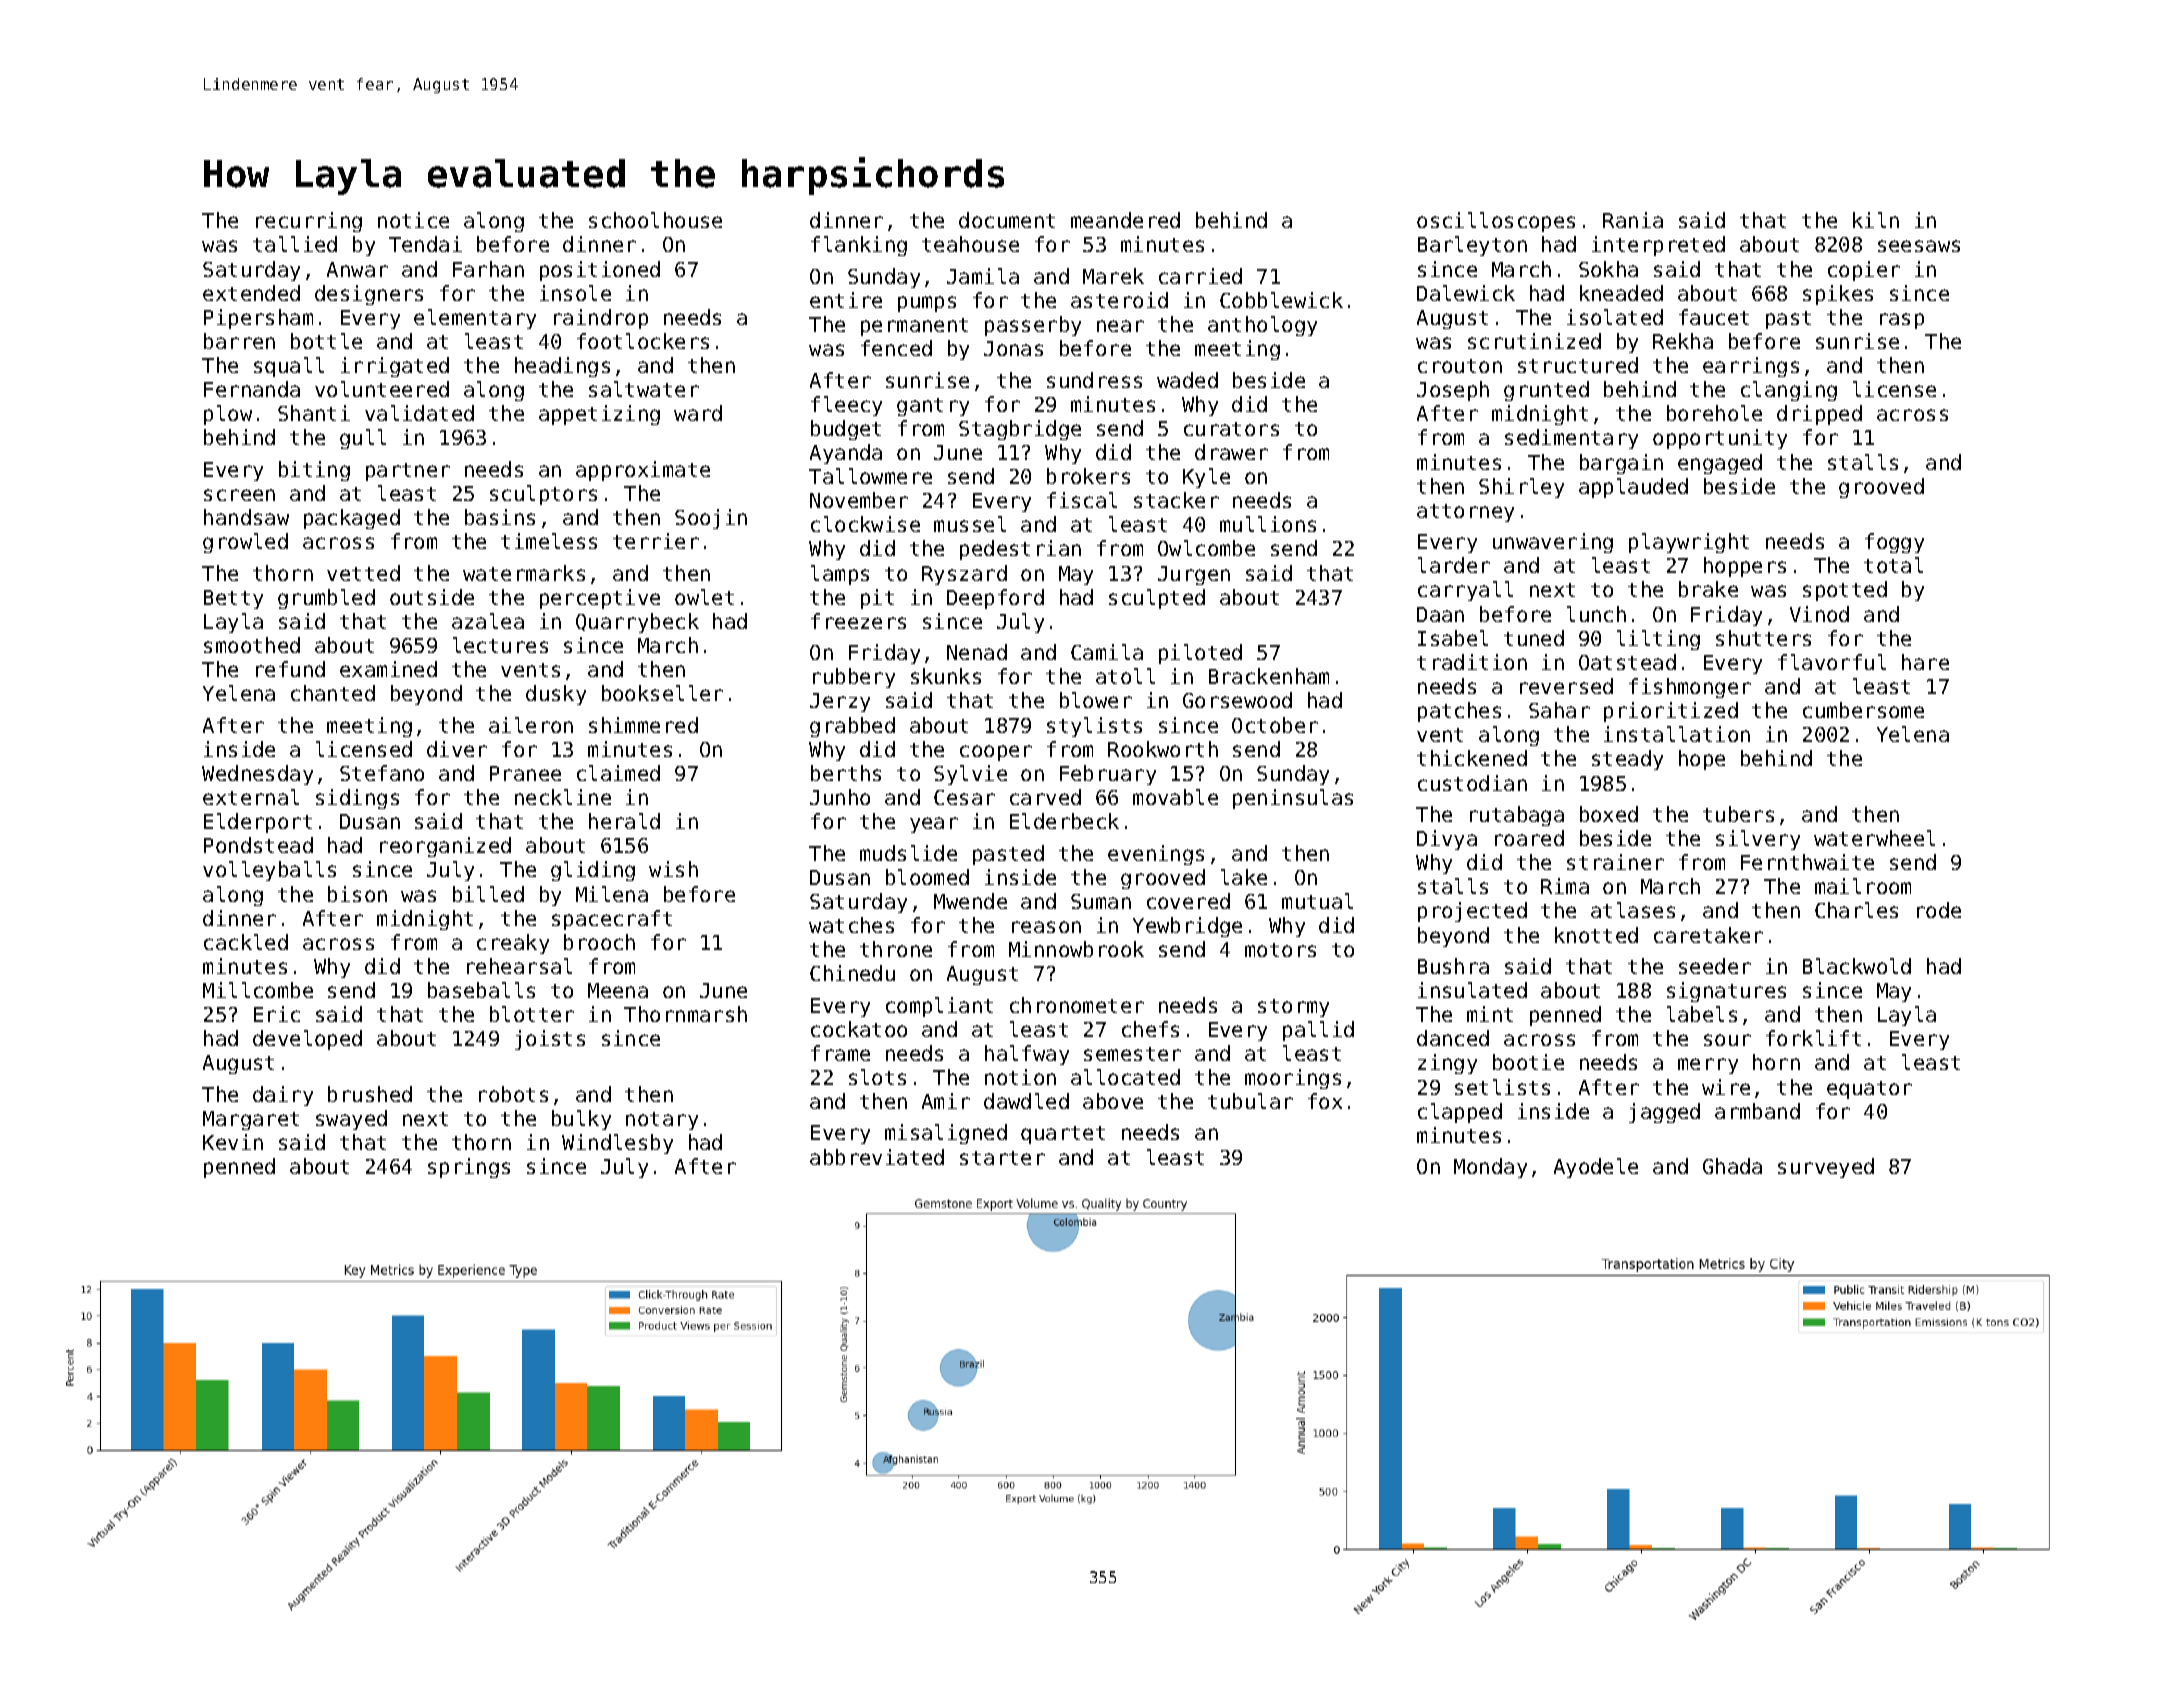  I want to click on joists, so click(550, 1040).
